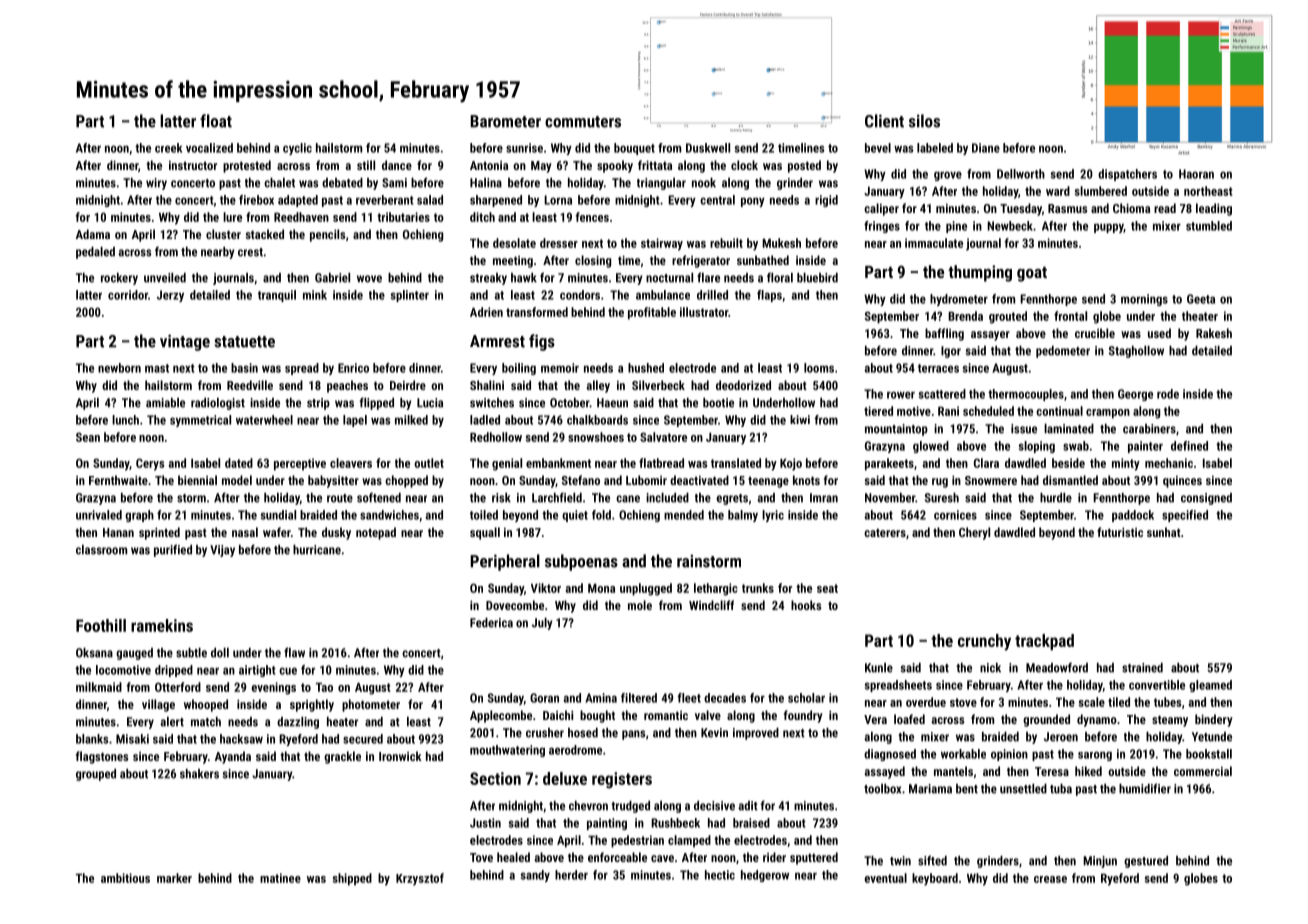 Image resolution: width=1308 pixels, height=924 pixels. What do you see at coordinates (924, 121) in the page?
I see `silos` at bounding box center [924, 121].
